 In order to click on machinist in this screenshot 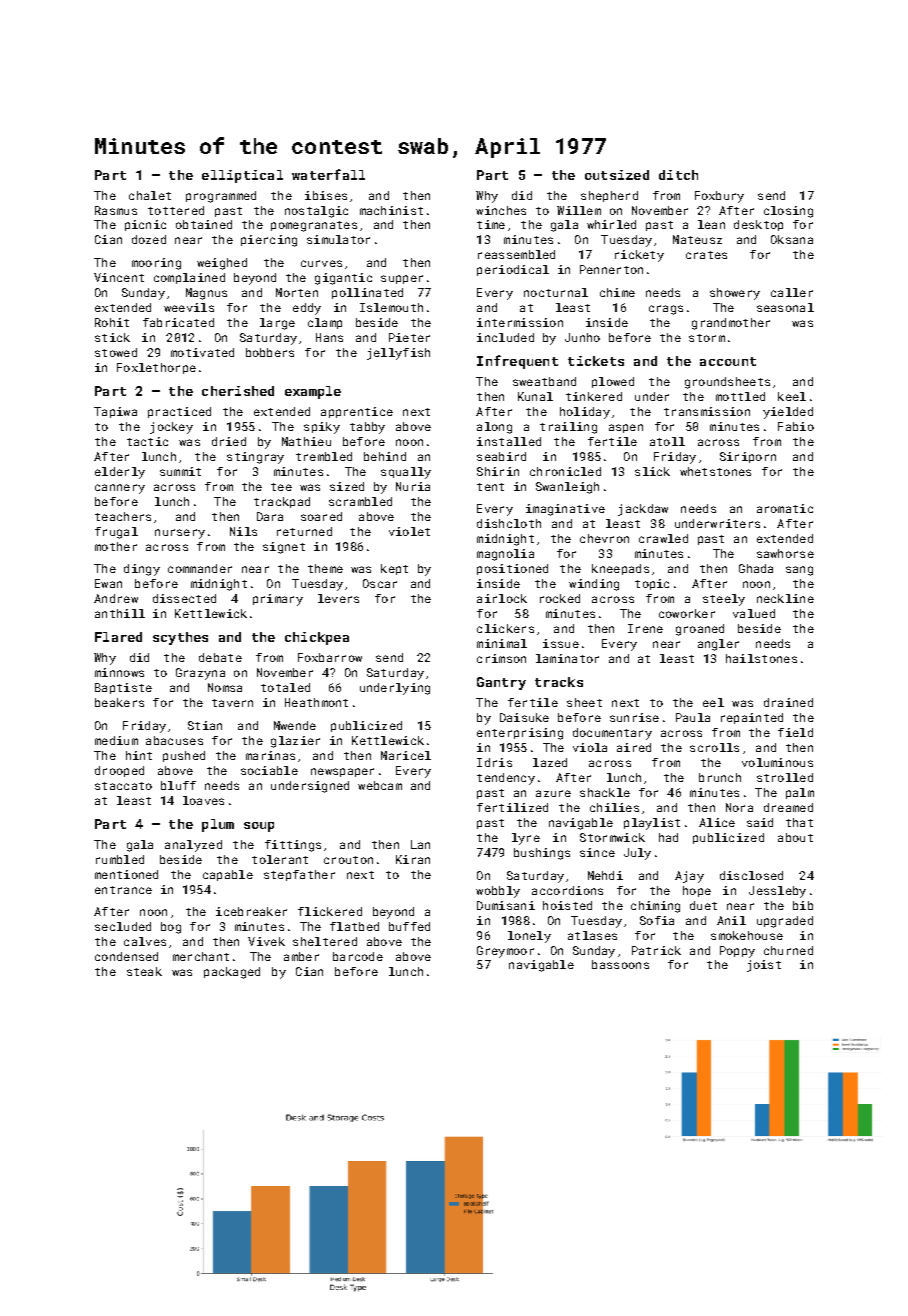, I will do `click(391, 210)`.
